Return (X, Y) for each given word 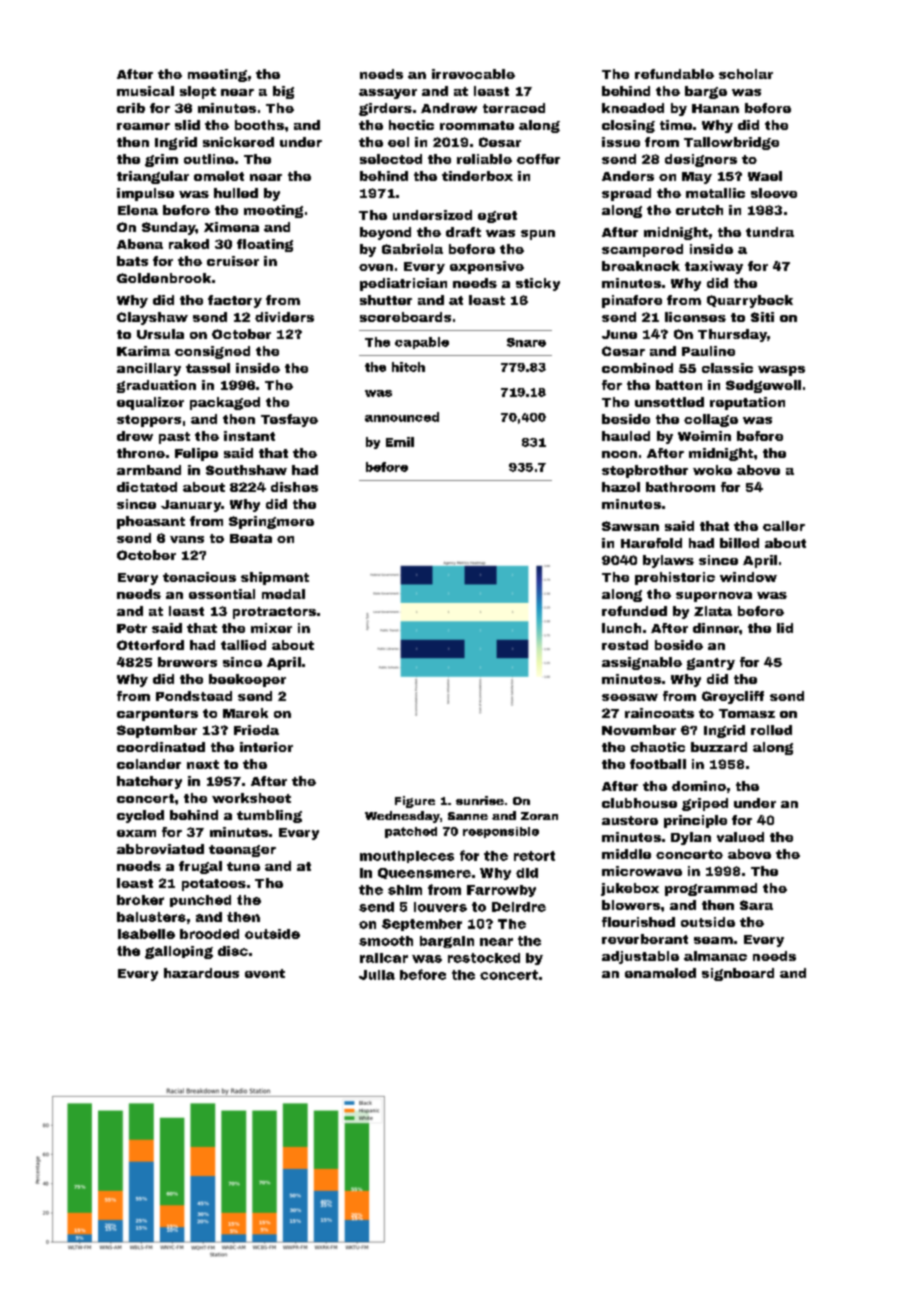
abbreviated (160, 849)
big (283, 92)
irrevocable (473, 74)
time (676, 125)
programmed (711, 889)
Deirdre (519, 907)
